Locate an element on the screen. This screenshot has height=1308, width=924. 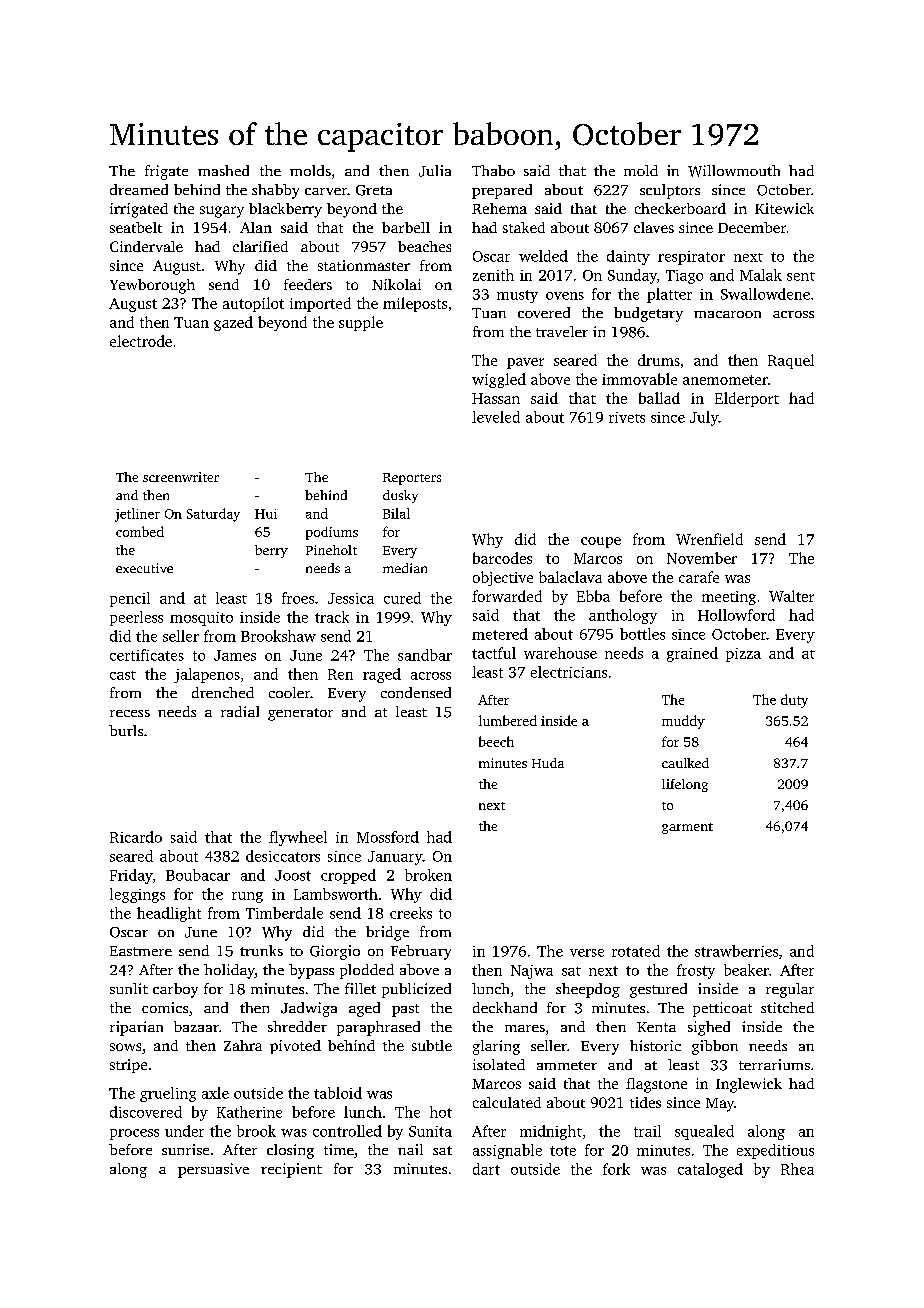
Willowmouth is located at coordinates (734, 171).
